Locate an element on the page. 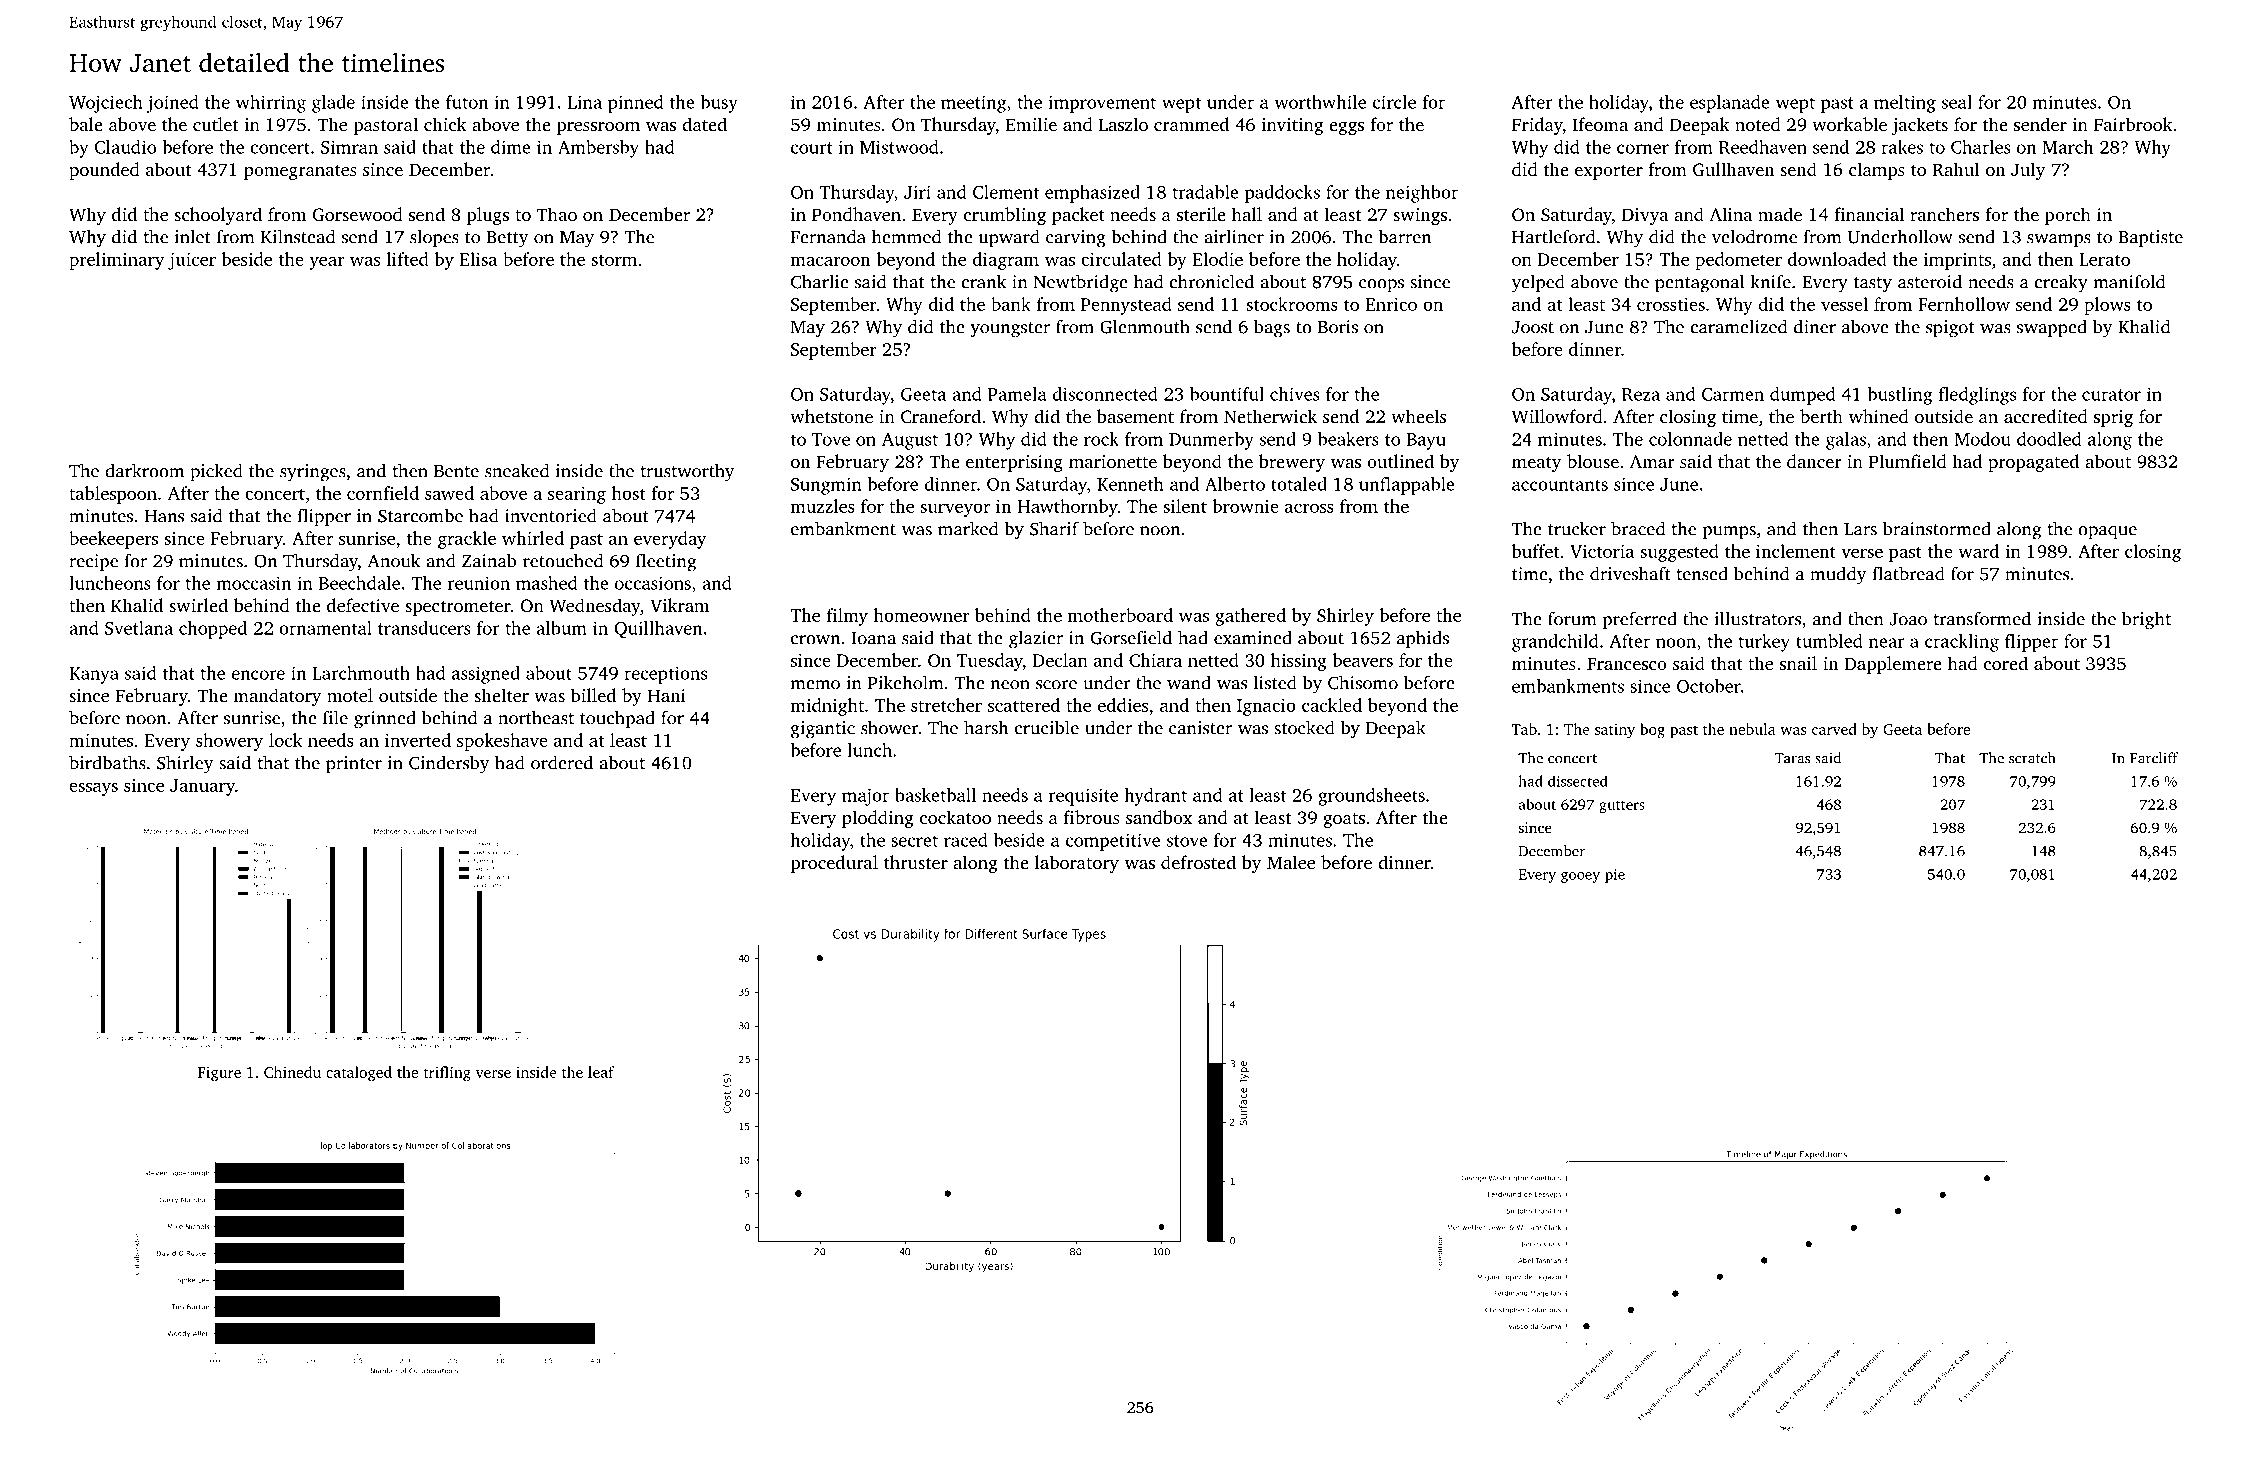 The width and height of the image is (2253, 1458). essays is located at coordinates (93, 789).
